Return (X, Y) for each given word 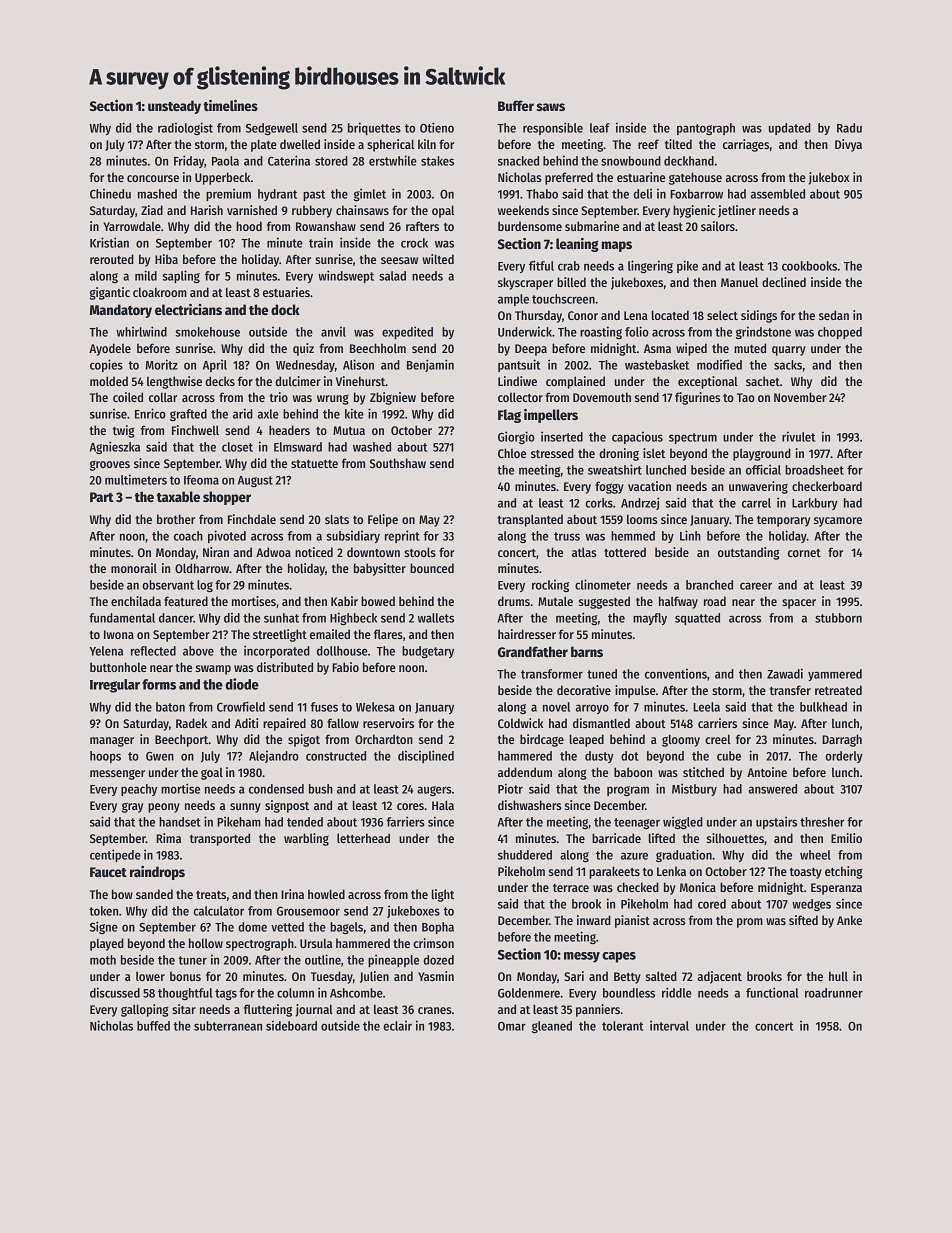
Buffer (516, 105)
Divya (848, 145)
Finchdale (252, 519)
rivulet (798, 436)
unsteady (174, 107)
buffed (153, 1026)
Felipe (383, 520)
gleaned (552, 1027)
